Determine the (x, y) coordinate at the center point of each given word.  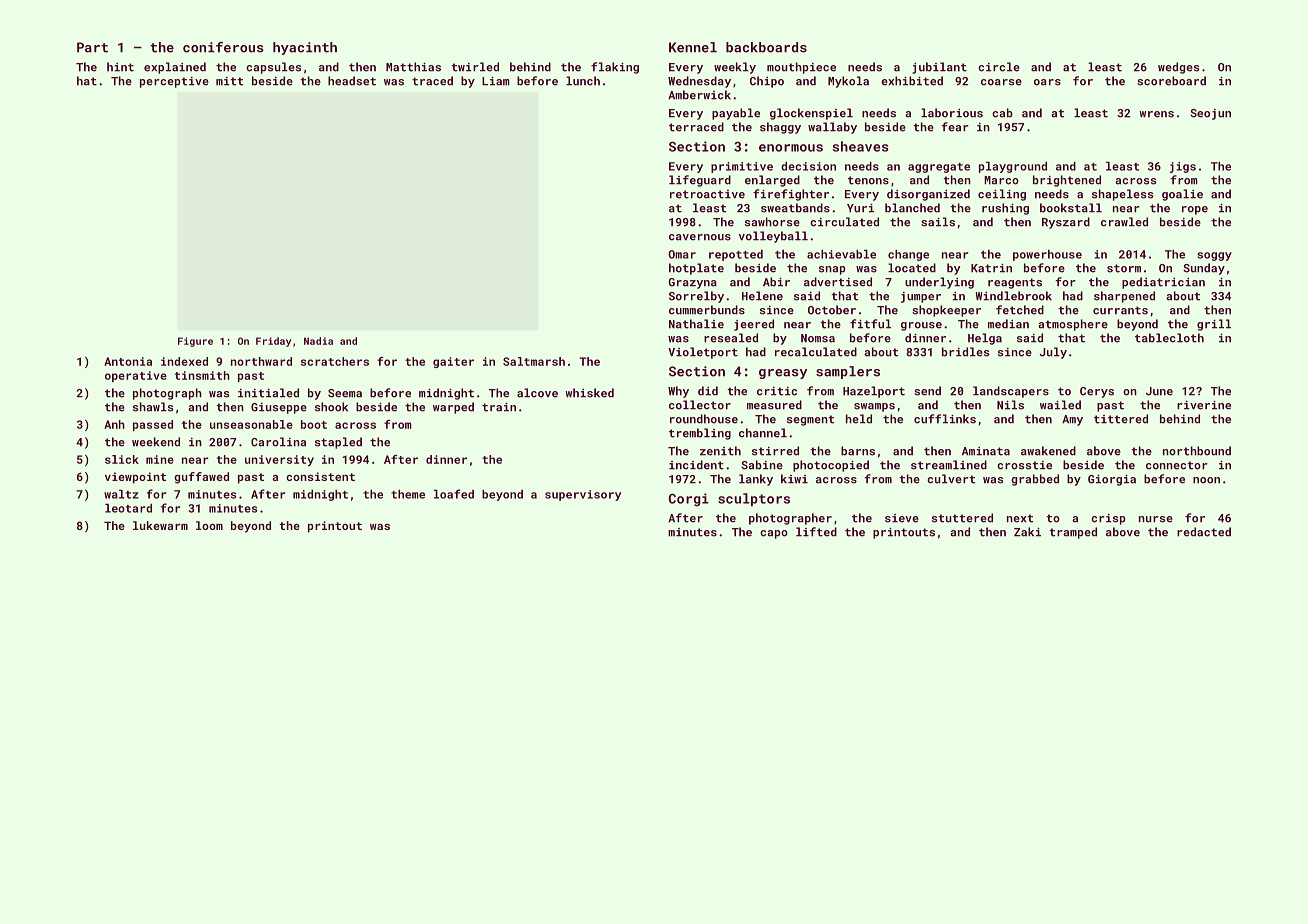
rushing (1005, 209)
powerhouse (1047, 255)
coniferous (223, 47)
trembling (700, 434)
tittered (1121, 419)
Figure (195, 342)
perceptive (174, 82)
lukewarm (160, 525)
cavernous (700, 237)
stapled (338, 443)
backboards (766, 47)
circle (999, 67)
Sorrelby (696, 297)
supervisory (583, 495)
